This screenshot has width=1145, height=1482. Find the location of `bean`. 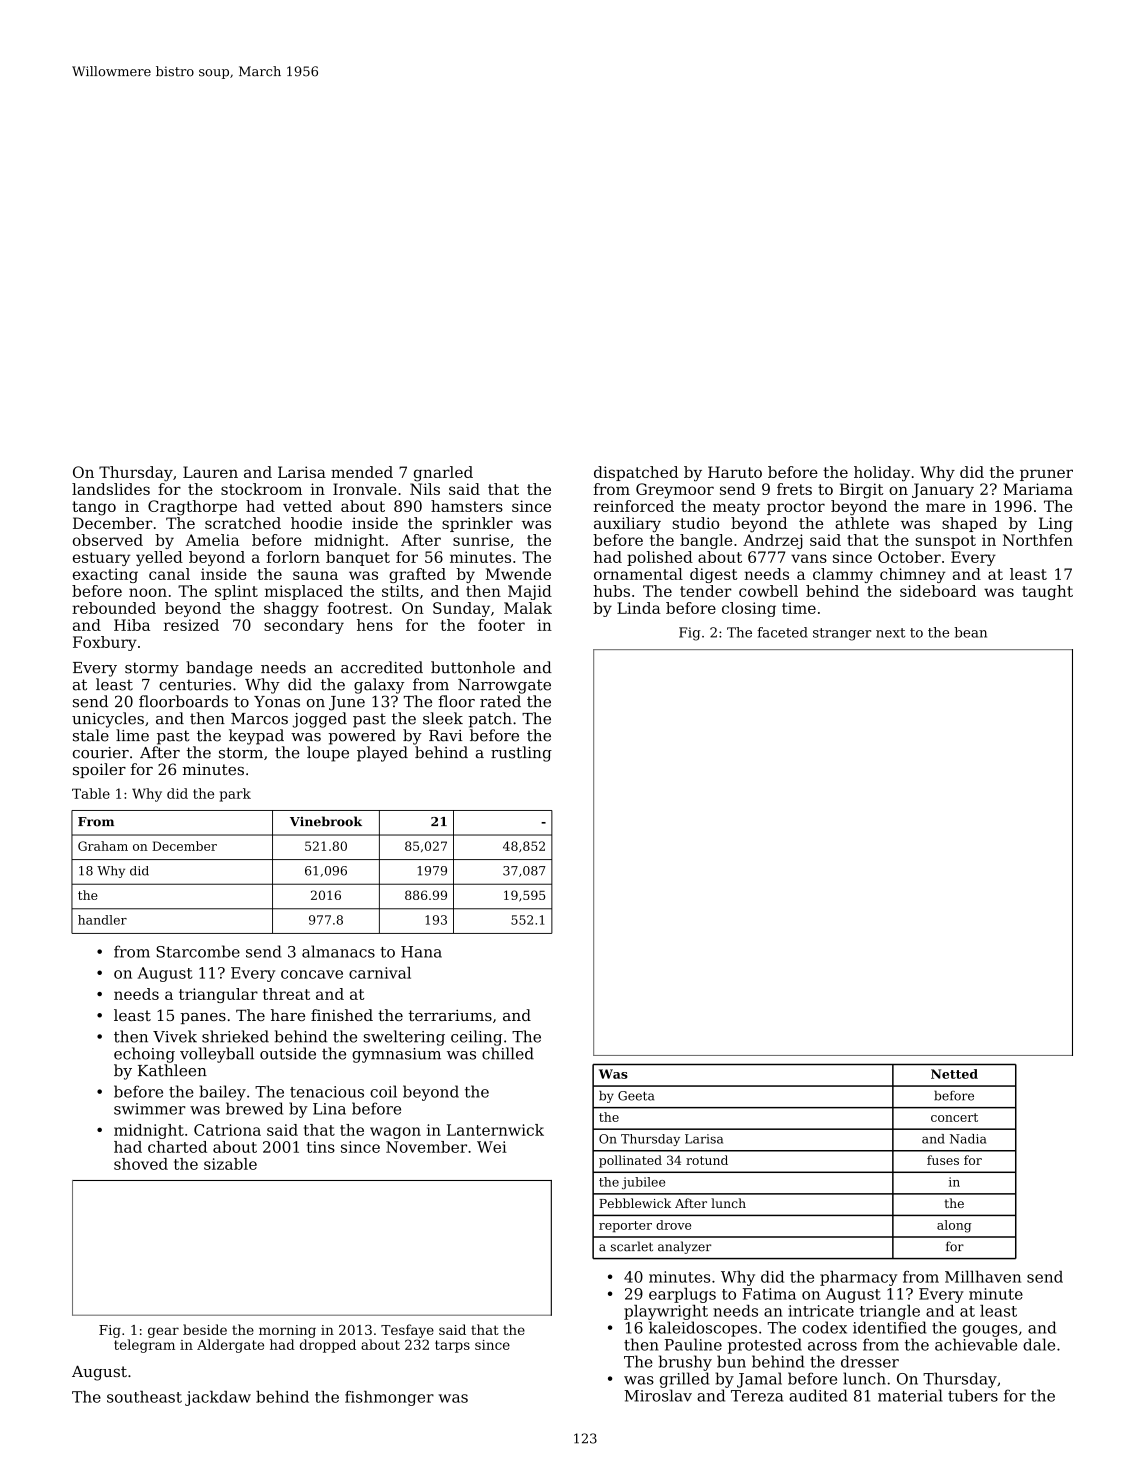

bean is located at coordinates (970, 632).
